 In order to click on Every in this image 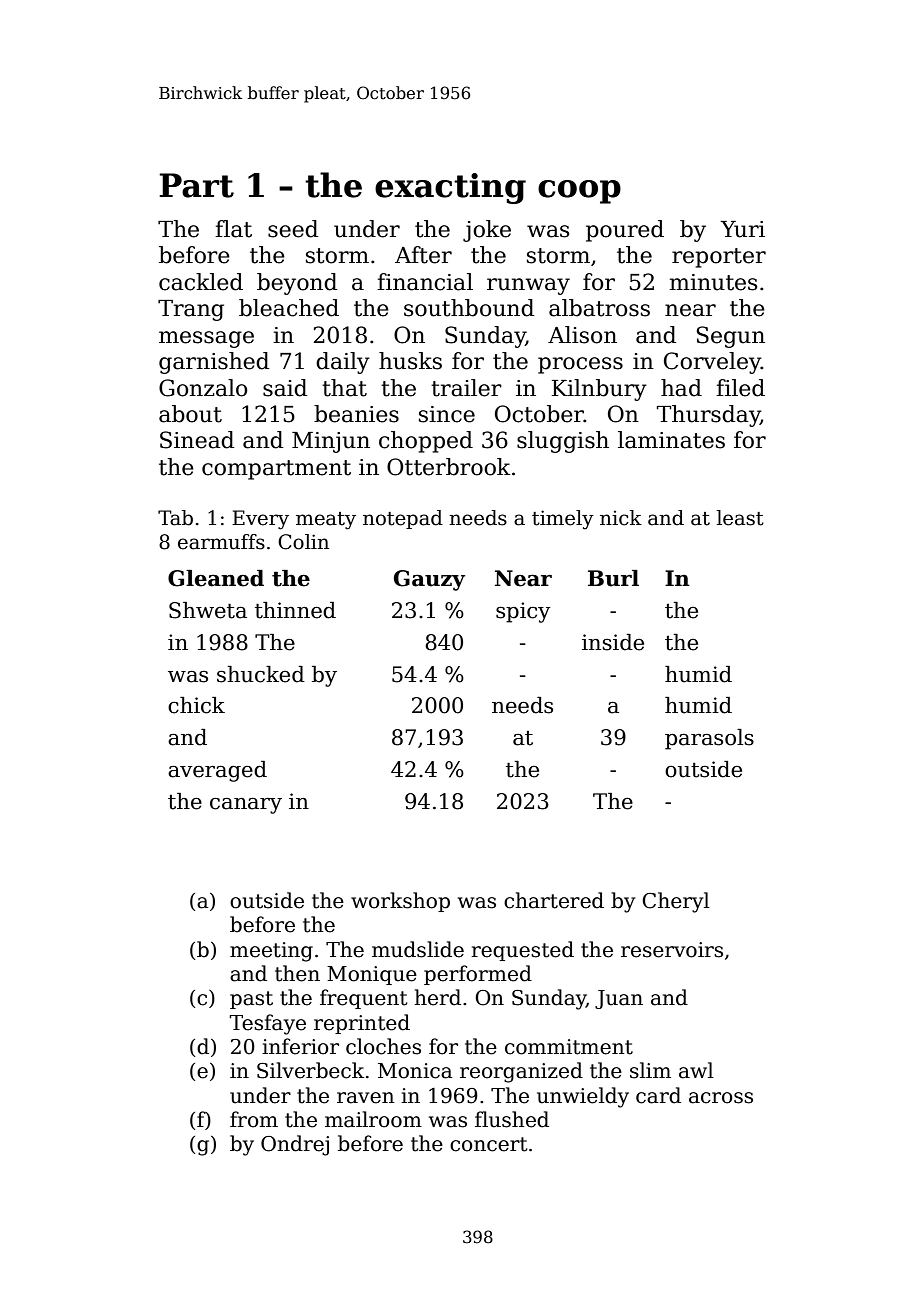, I will do `click(260, 520)`.
